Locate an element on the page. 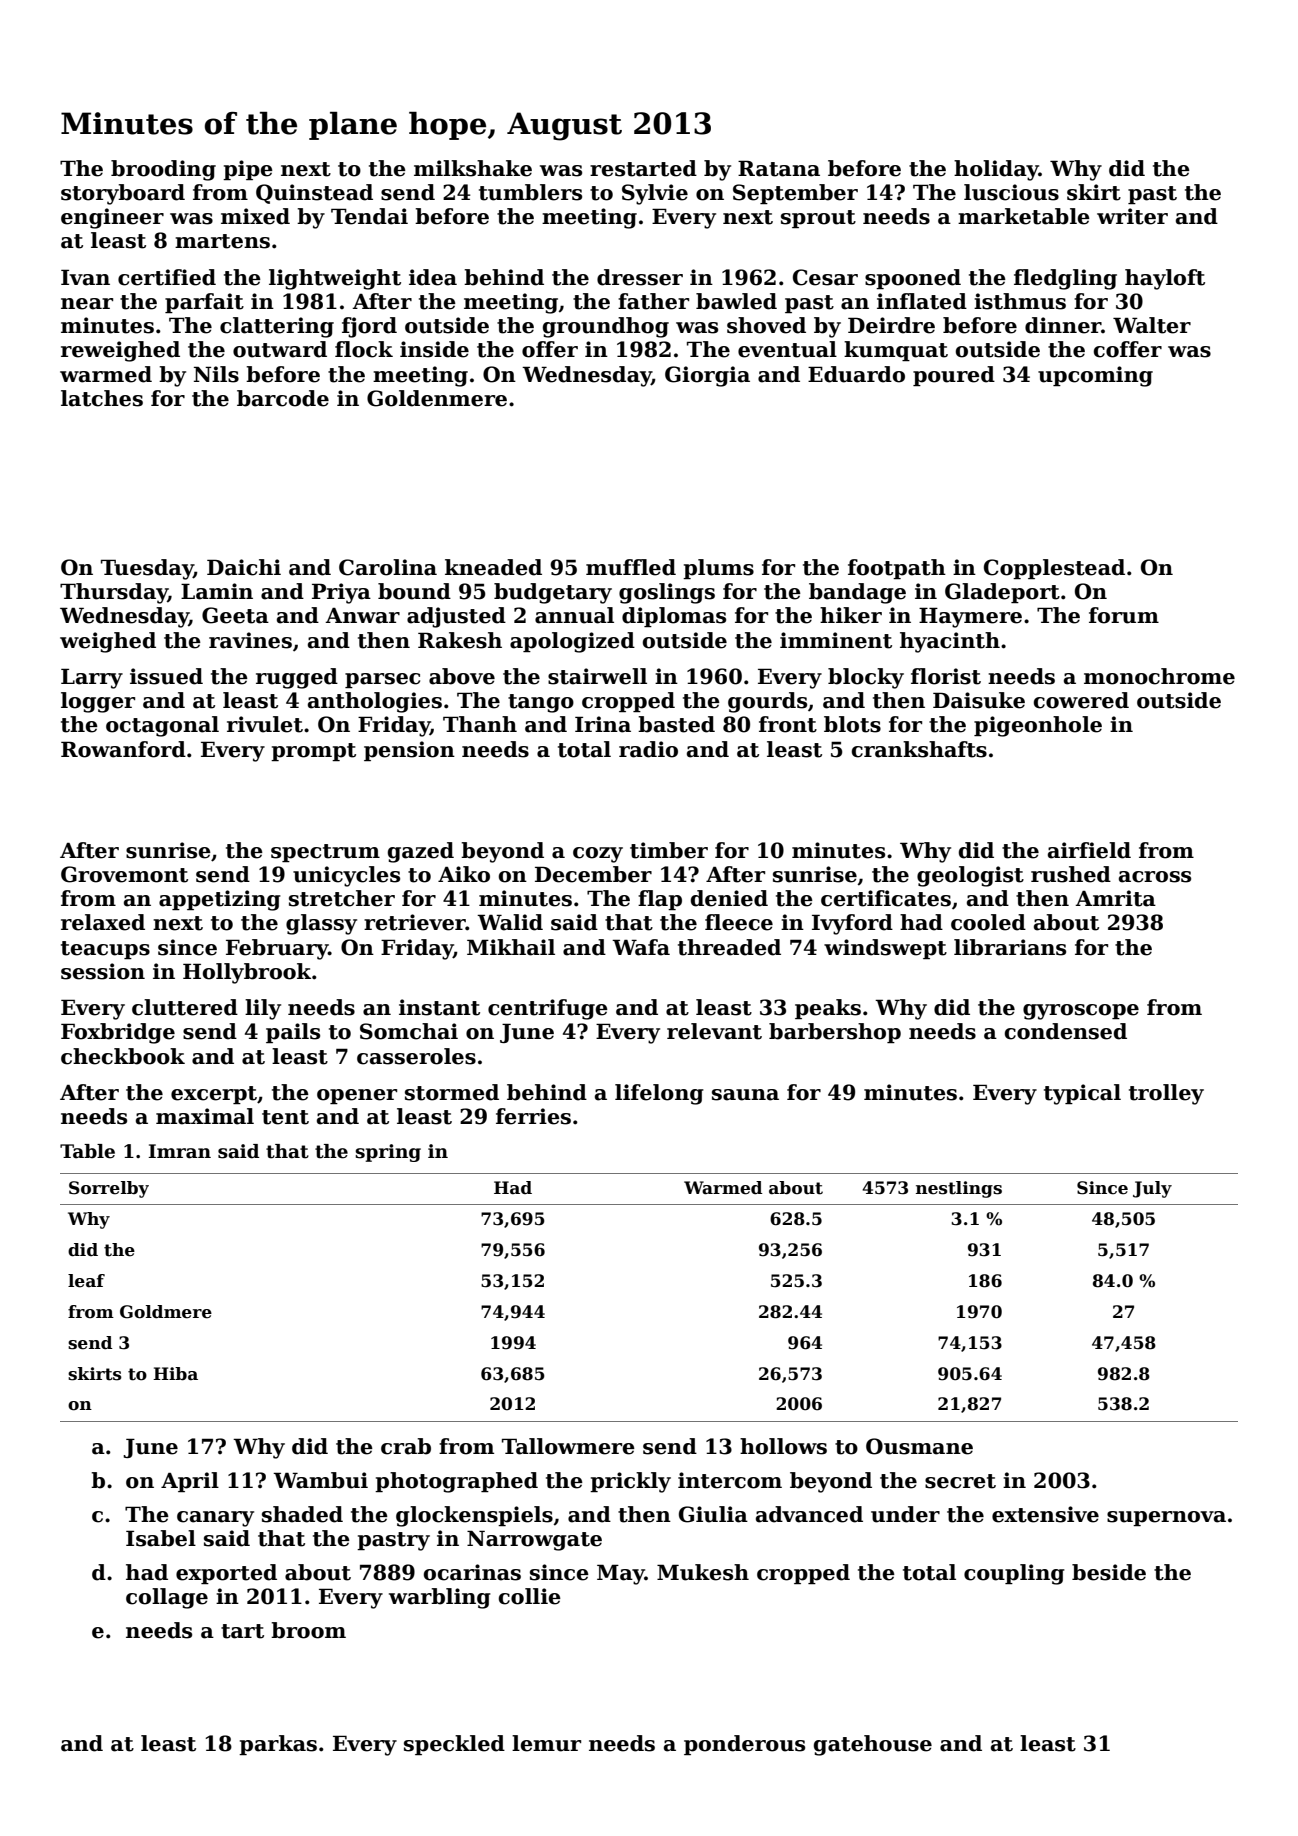 The height and width of the image is (1836, 1298). sauna is located at coordinates (745, 1095).
